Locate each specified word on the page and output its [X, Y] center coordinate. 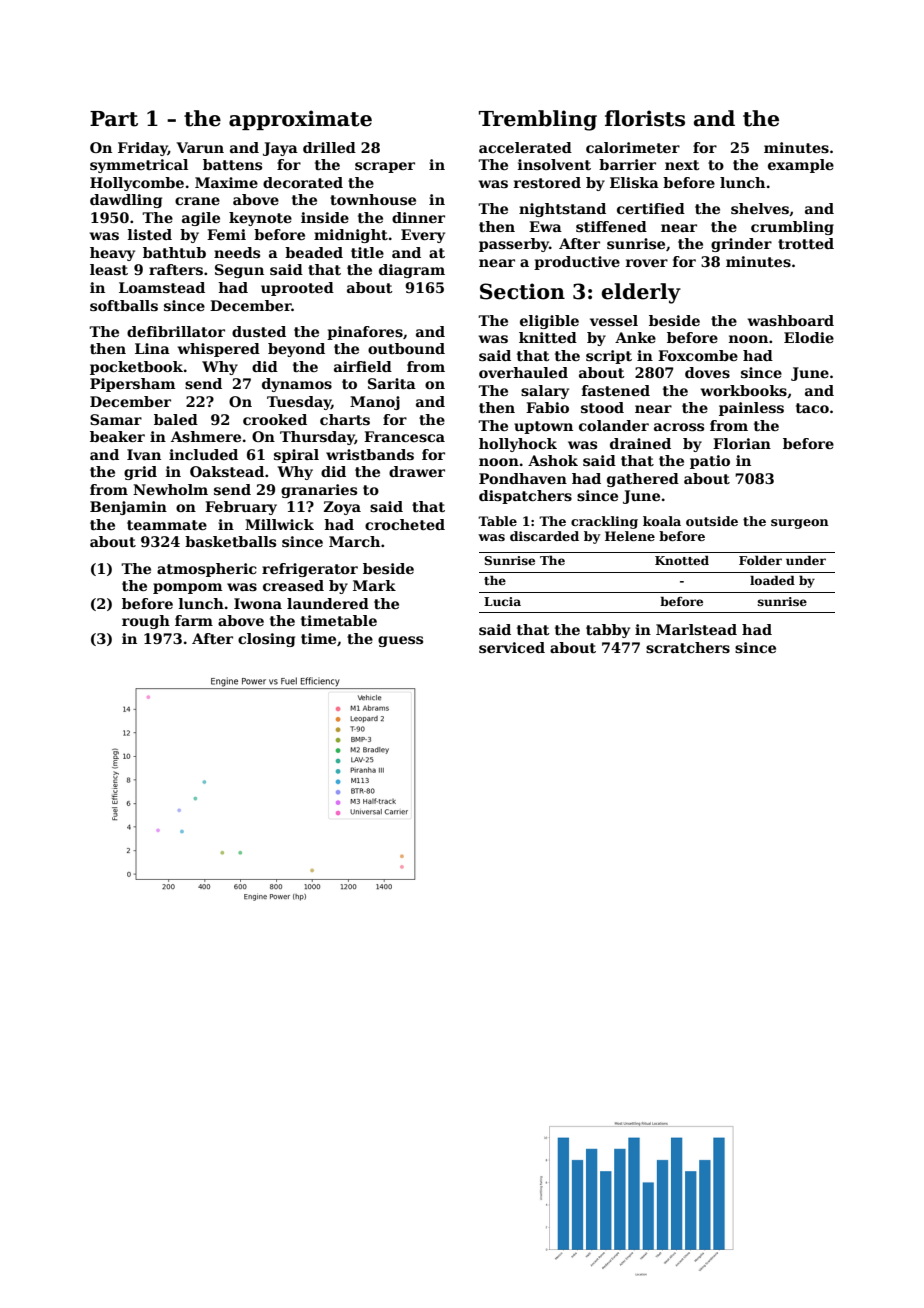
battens [232, 164]
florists [645, 118]
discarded [544, 536]
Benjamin [128, 508]
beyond [296, 350]
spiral [296, 456]
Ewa [545, 226]
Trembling [538, 120]
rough [146, 622]
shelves [760, 208]
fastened [616, 390]
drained [640, 443]
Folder [760, 560]
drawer [417, 471]
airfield [363, 366]
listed [150, 234]
